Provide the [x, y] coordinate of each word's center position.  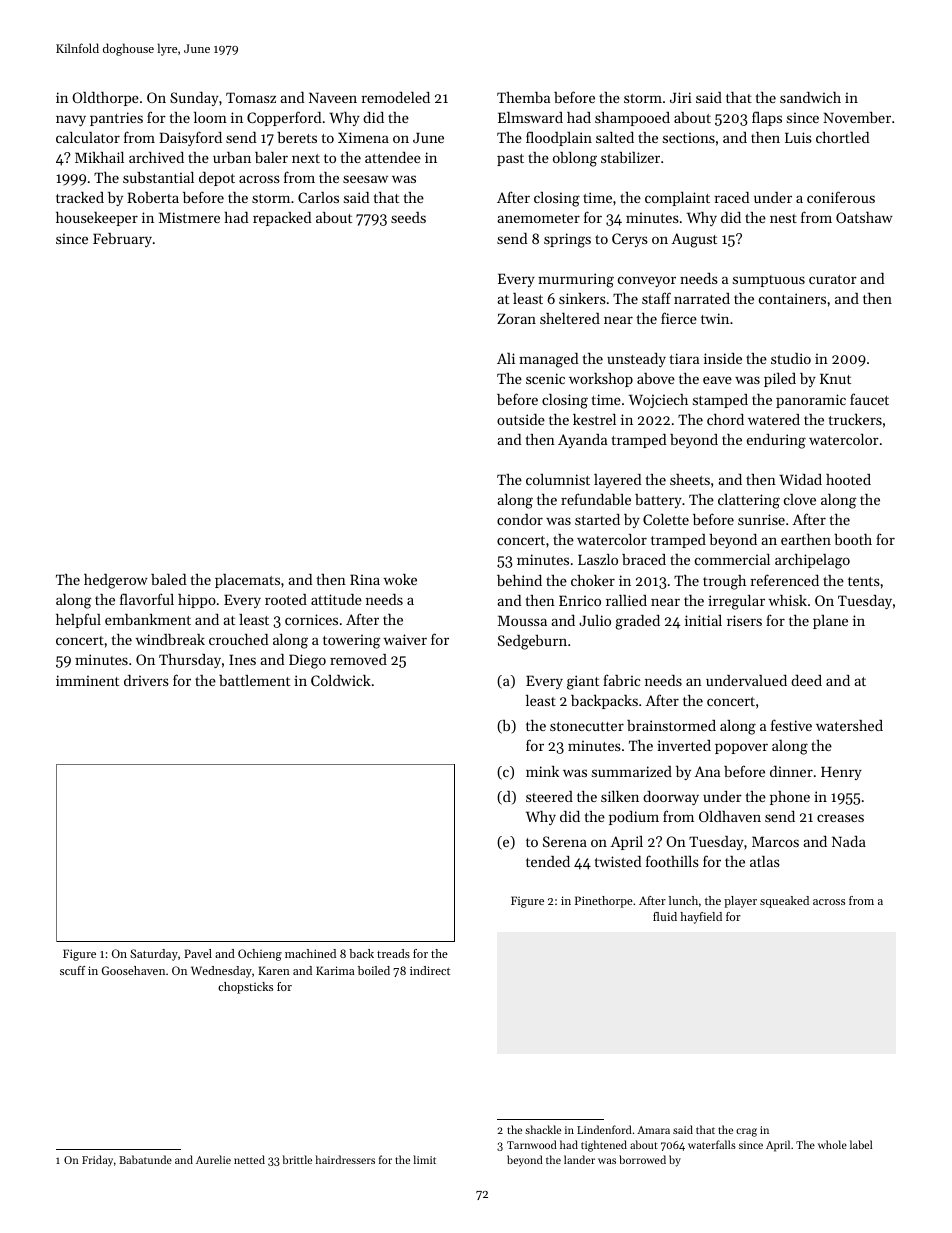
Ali [506, 358]
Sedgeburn [532, 642]
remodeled [395, 97]
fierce [679, 318]
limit [424, 1159]
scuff [73, 970]
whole [832, 1144]
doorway [671, 798]
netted [249, 1159]
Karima [335, 970]
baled [168, 579]
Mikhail [99, 157]
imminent [87, 680]
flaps [767, 118]
